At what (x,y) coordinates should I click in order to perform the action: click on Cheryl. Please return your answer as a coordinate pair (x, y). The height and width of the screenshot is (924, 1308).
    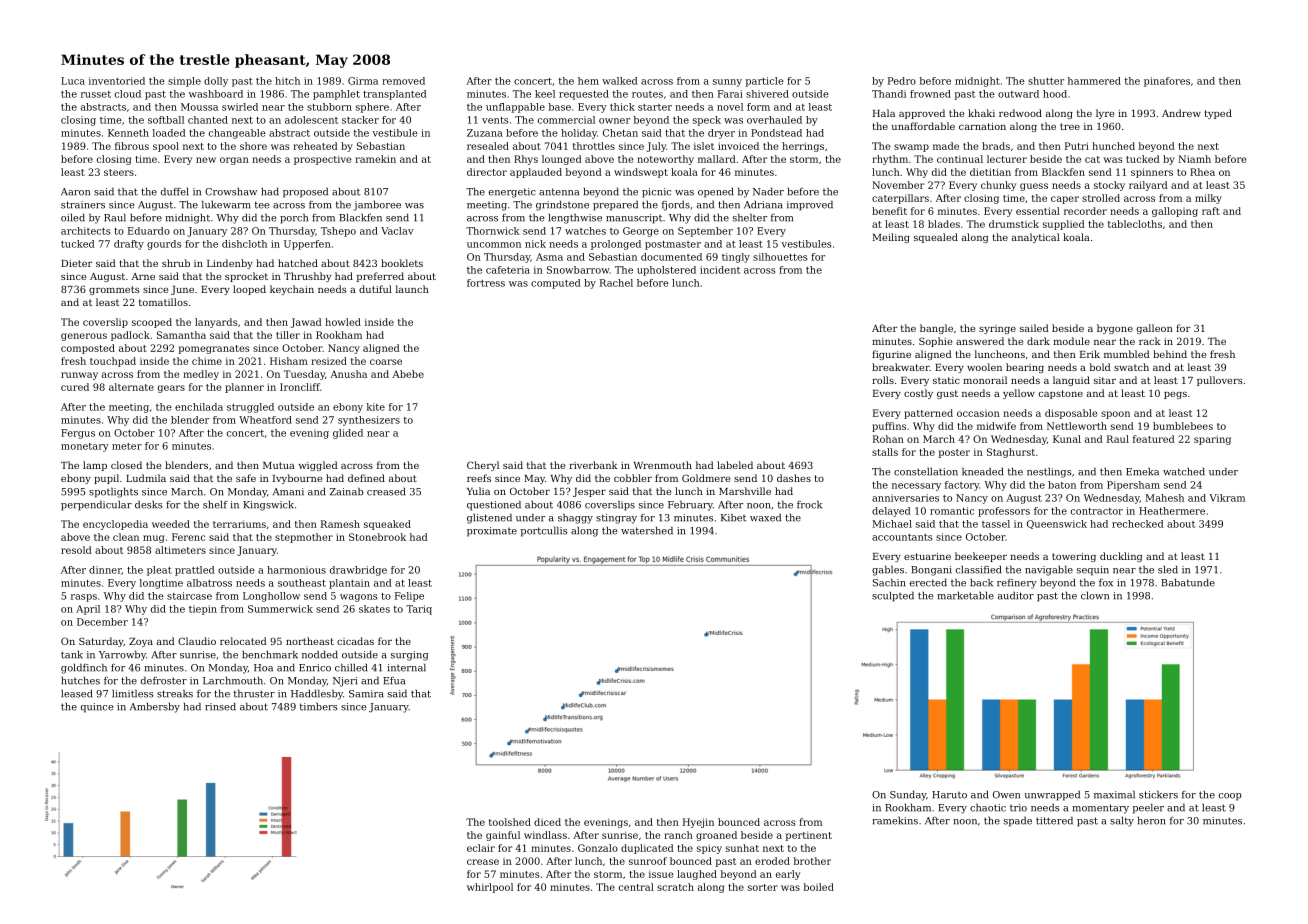
    Looking at the image, I should click on (483, 466).
